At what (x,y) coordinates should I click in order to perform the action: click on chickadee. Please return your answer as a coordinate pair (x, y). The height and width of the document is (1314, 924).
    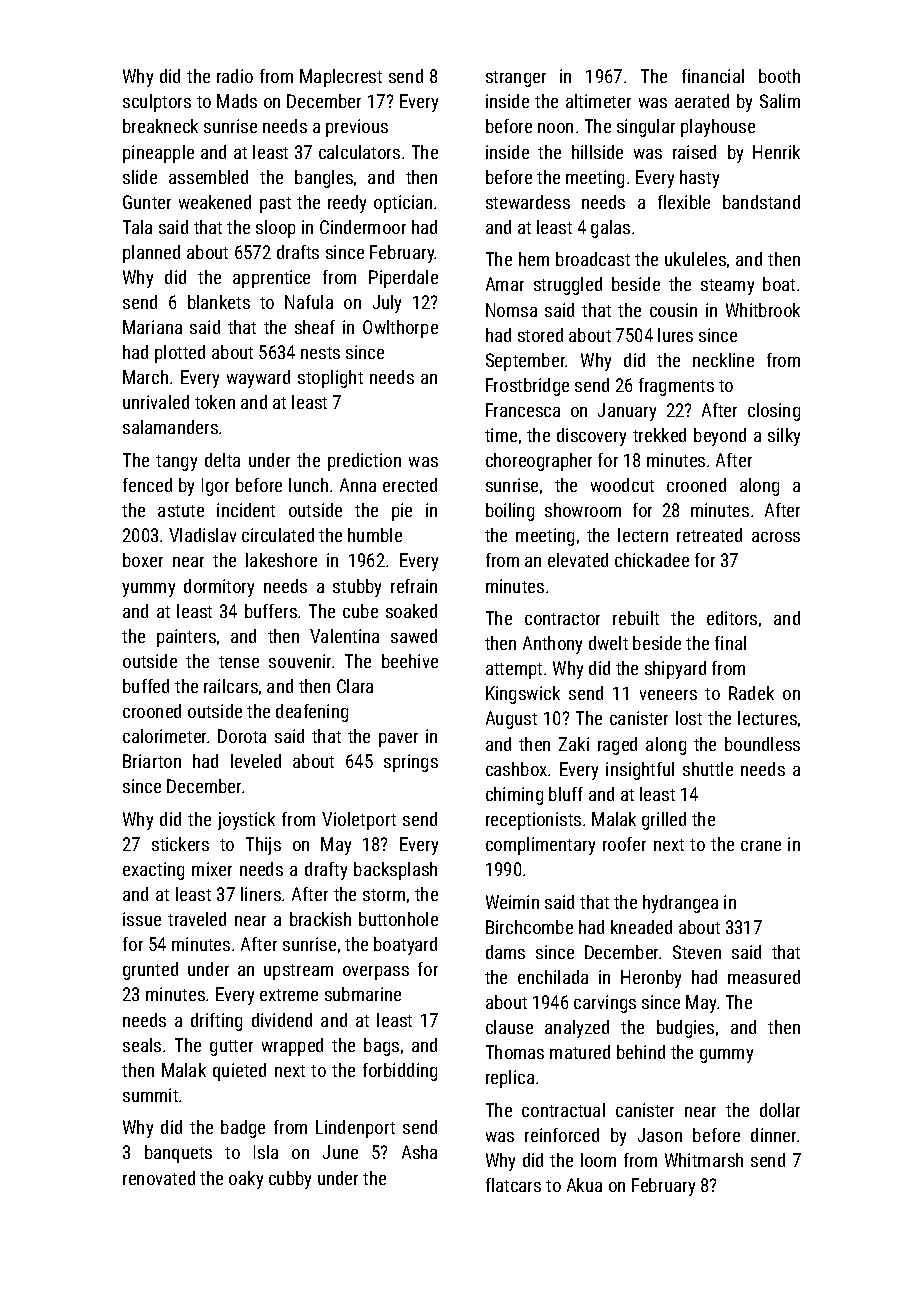
    Looking at the image, I should click on (652, 560).
